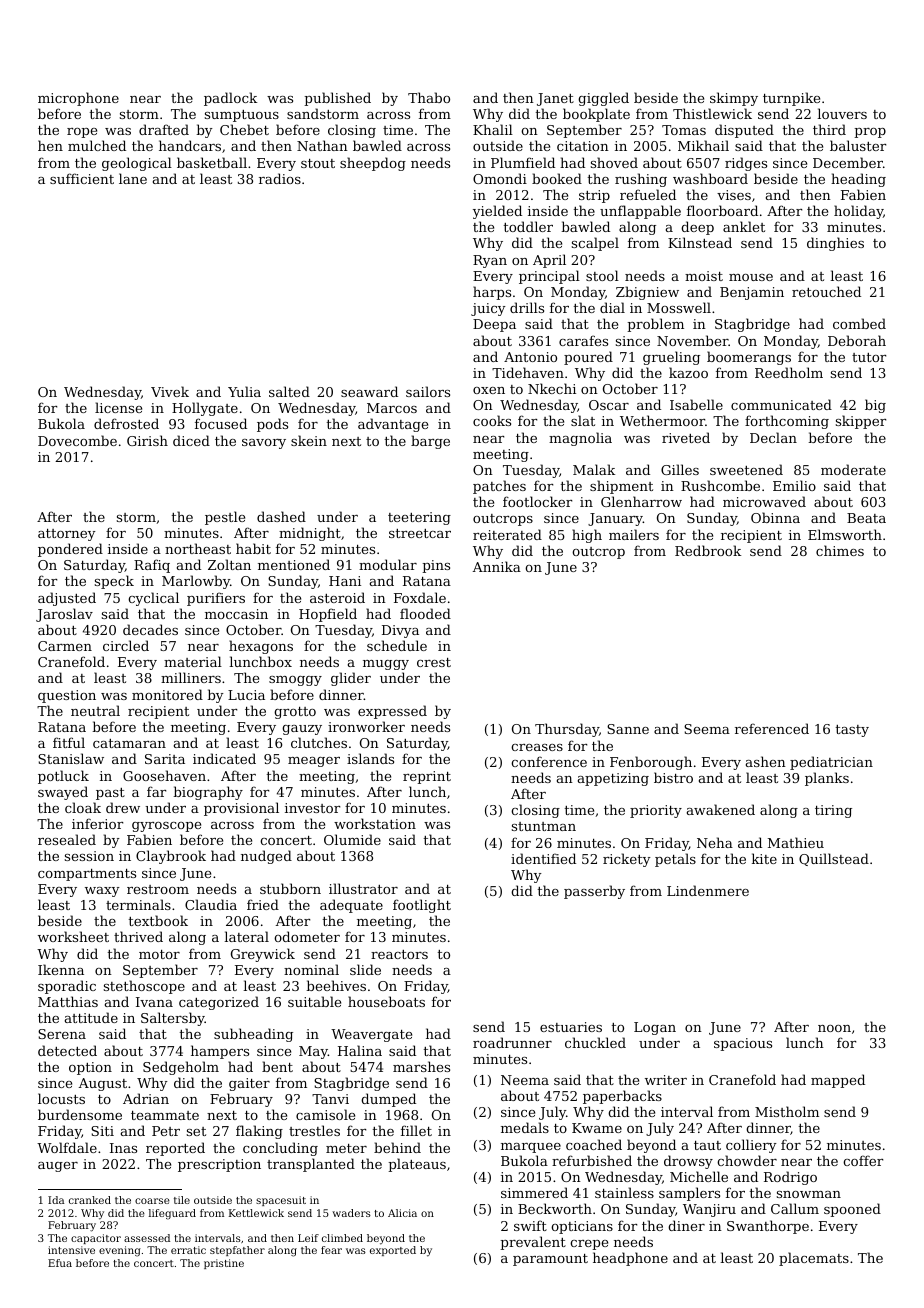 Image resolution: width=924 pixels, height=1308 pixels. I want to click on intensive, so click(71, 1250).
